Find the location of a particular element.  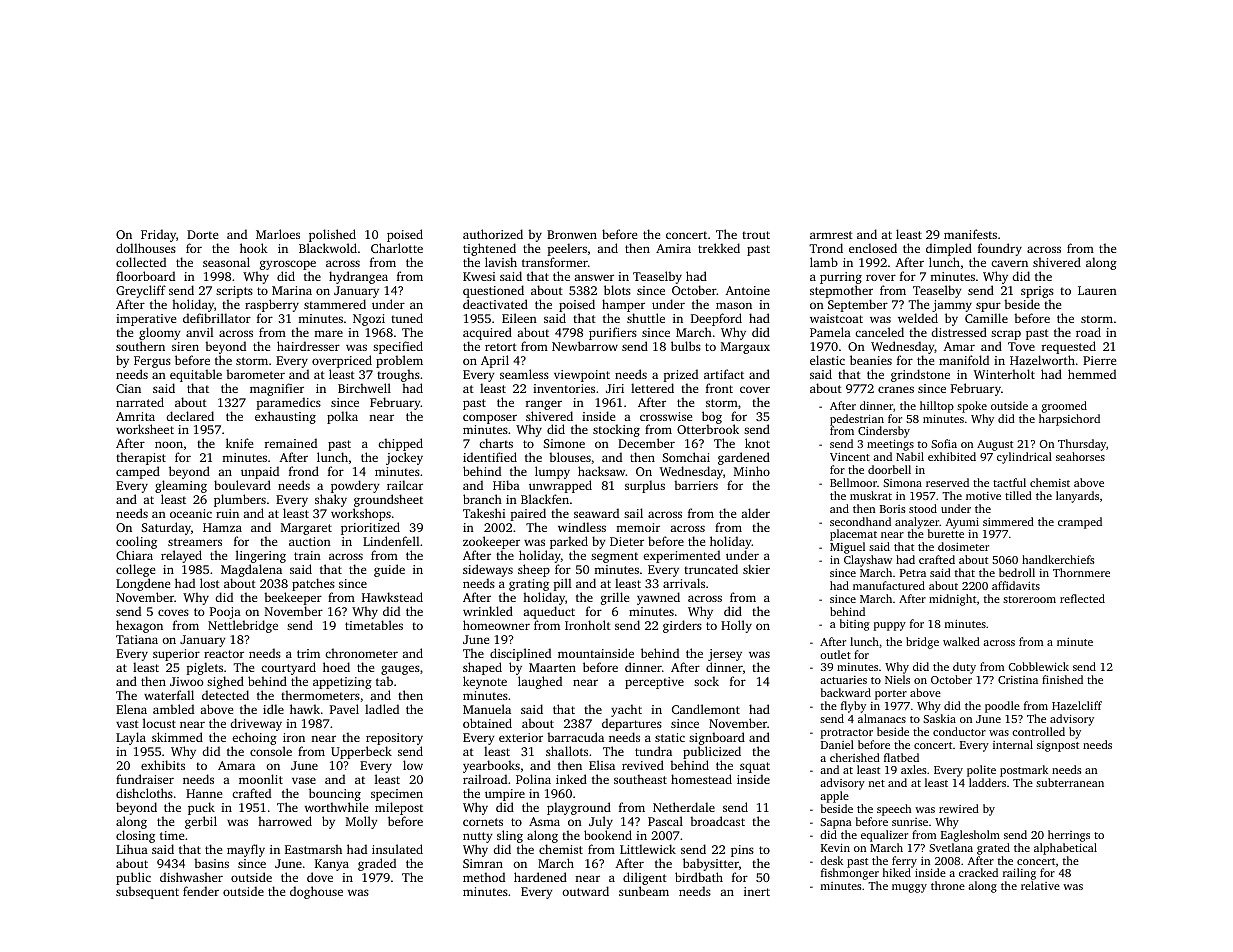

authorized is located at coordinates (493, 234).
